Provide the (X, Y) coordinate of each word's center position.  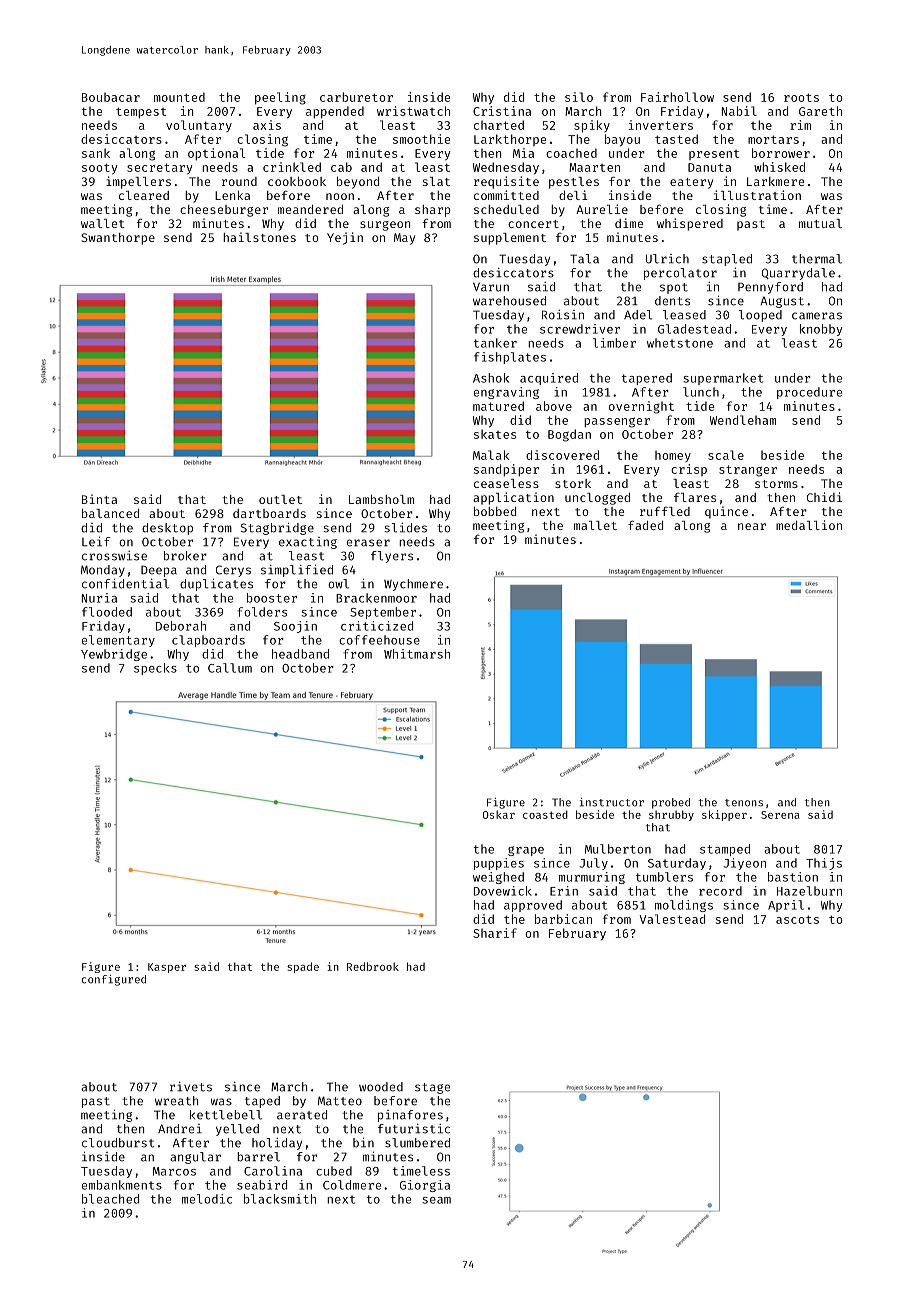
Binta (99, 499)
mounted (179, 97)
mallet (595, 525)
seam (436, 1200)
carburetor (356, 97)
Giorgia (425, 1186)
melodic (207, 1199)
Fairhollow (677, 97)
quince (726, 512)
